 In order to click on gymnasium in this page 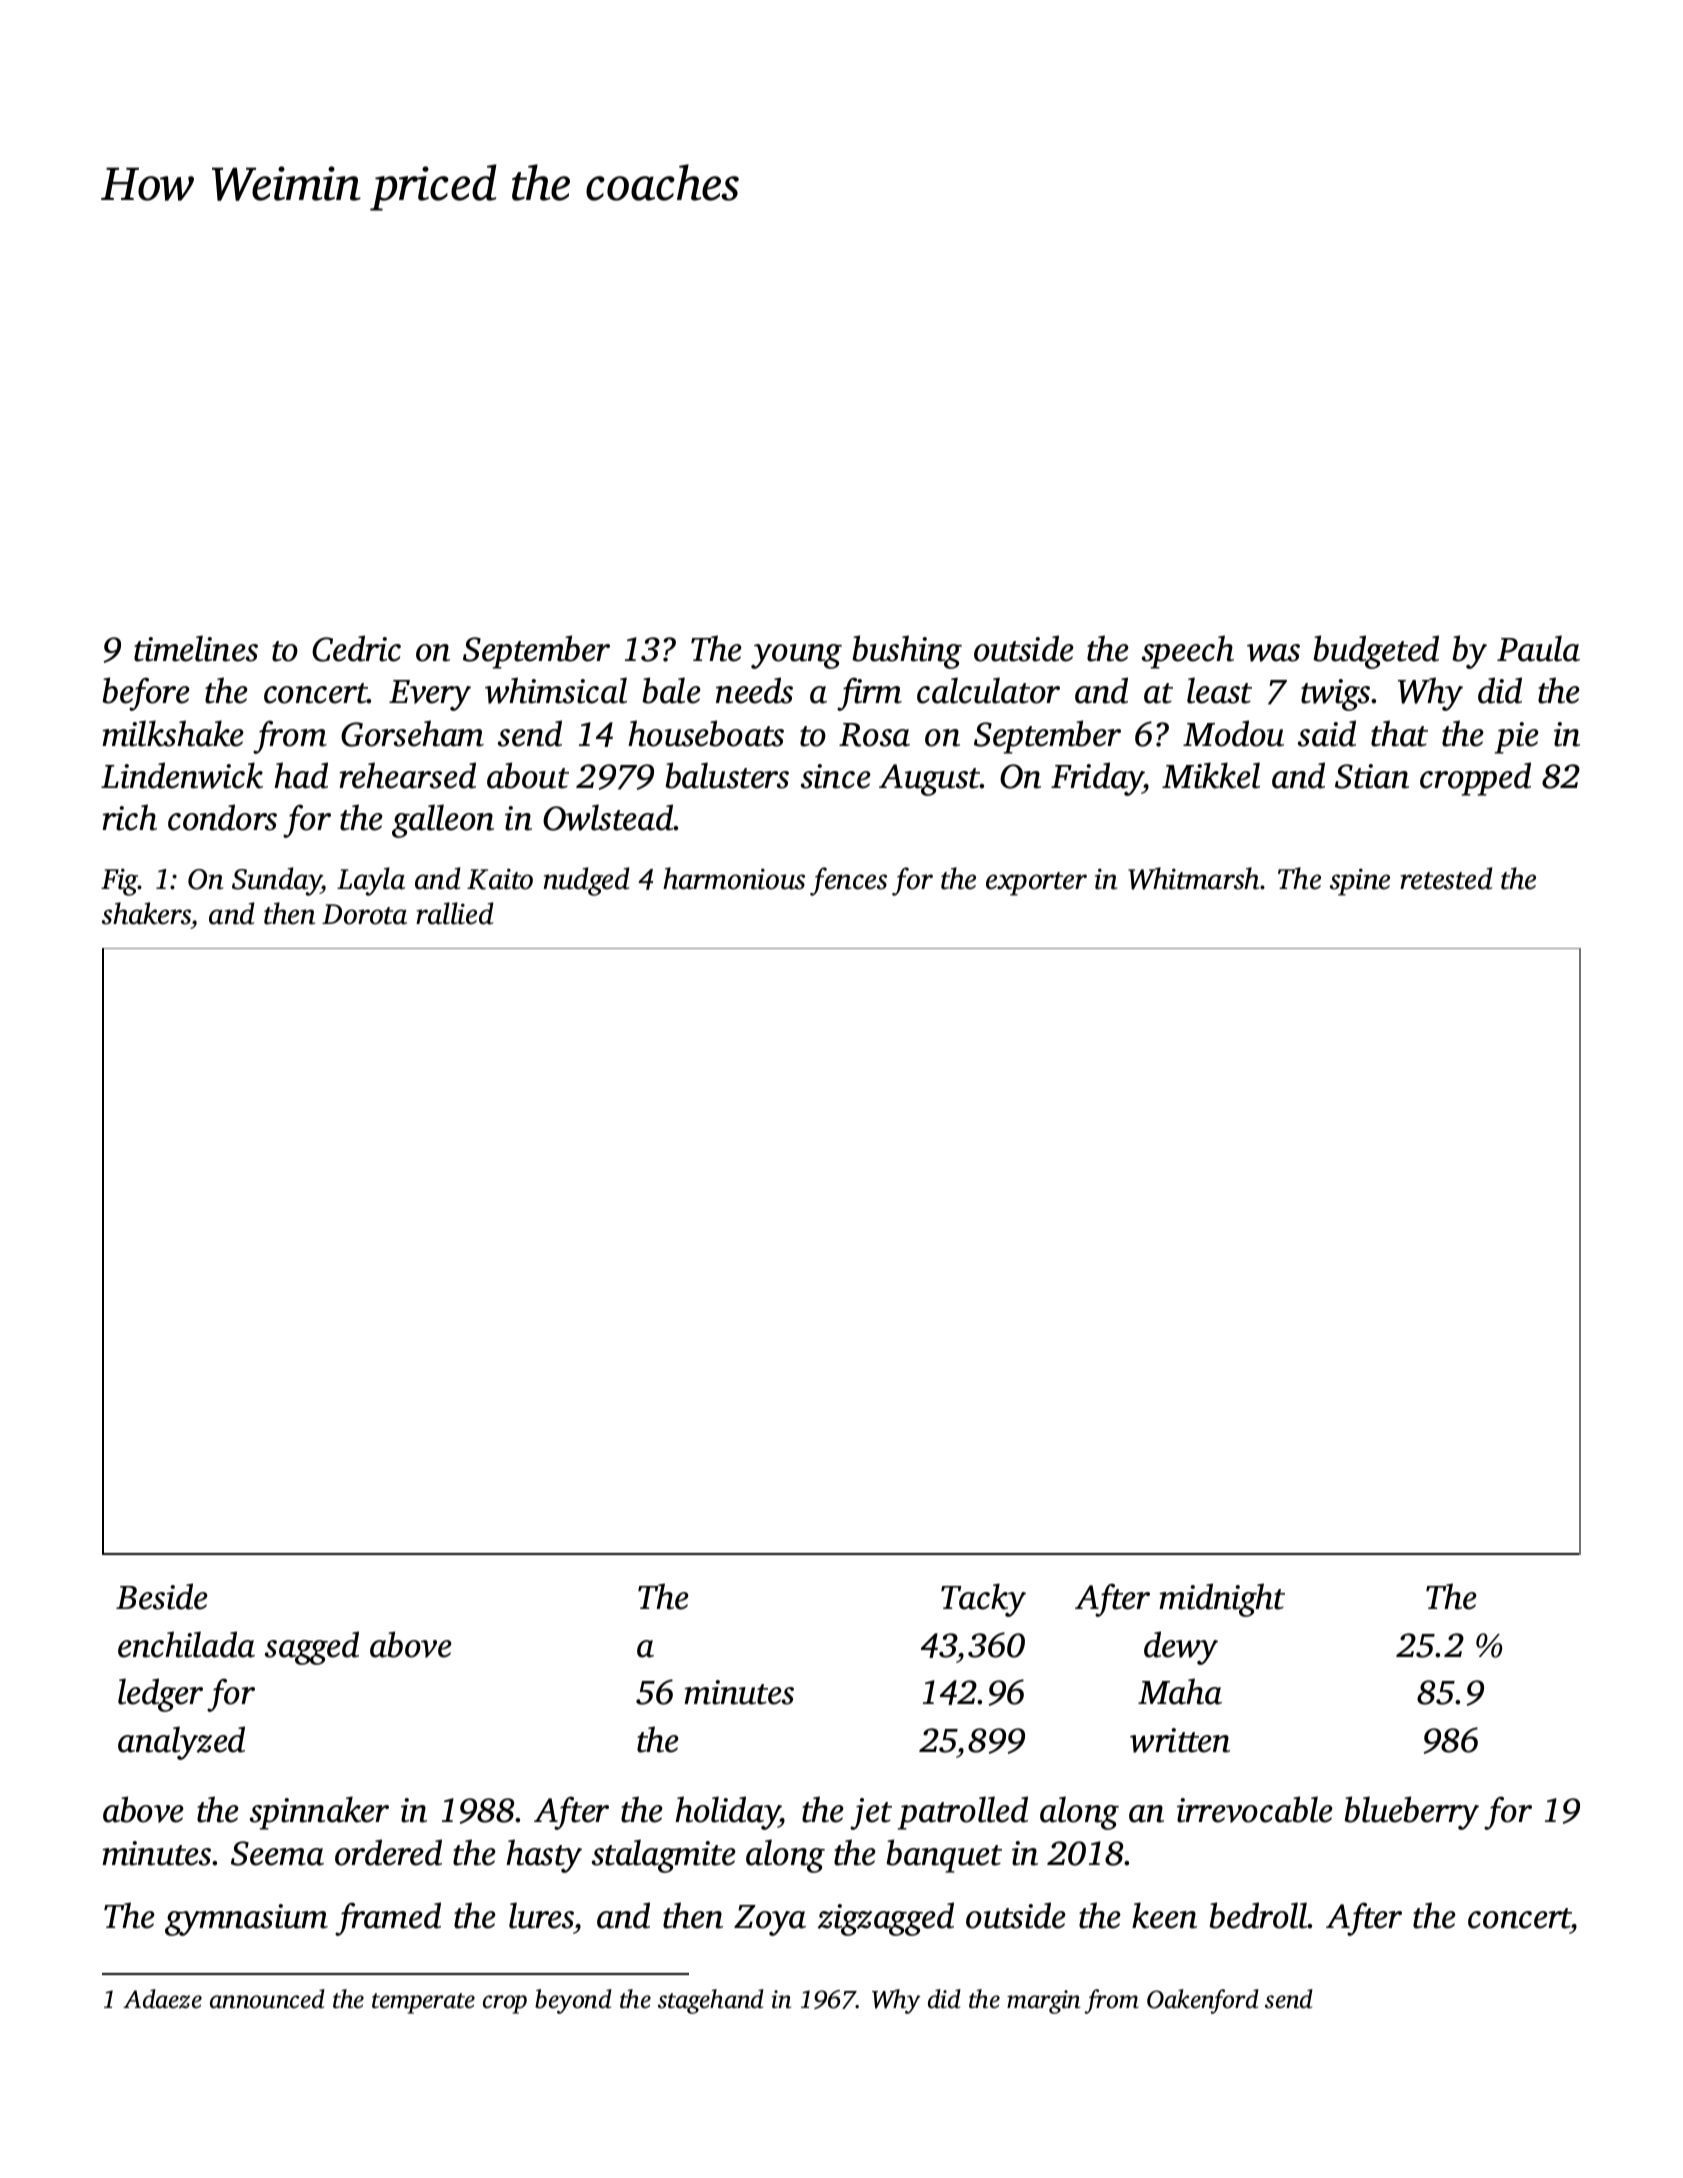, I will do `click(246, 1920)`.
